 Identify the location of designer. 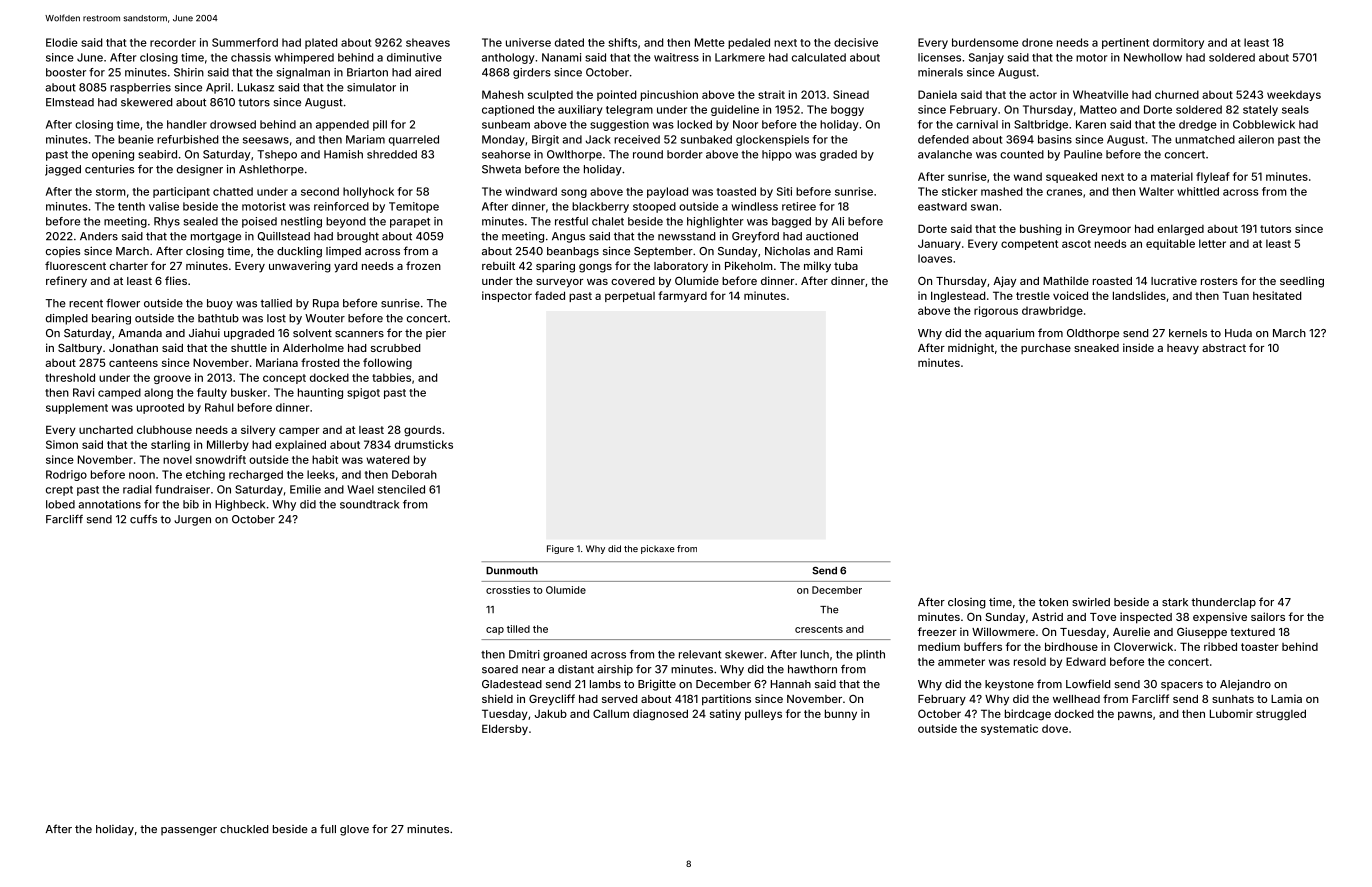
(200, 170).
